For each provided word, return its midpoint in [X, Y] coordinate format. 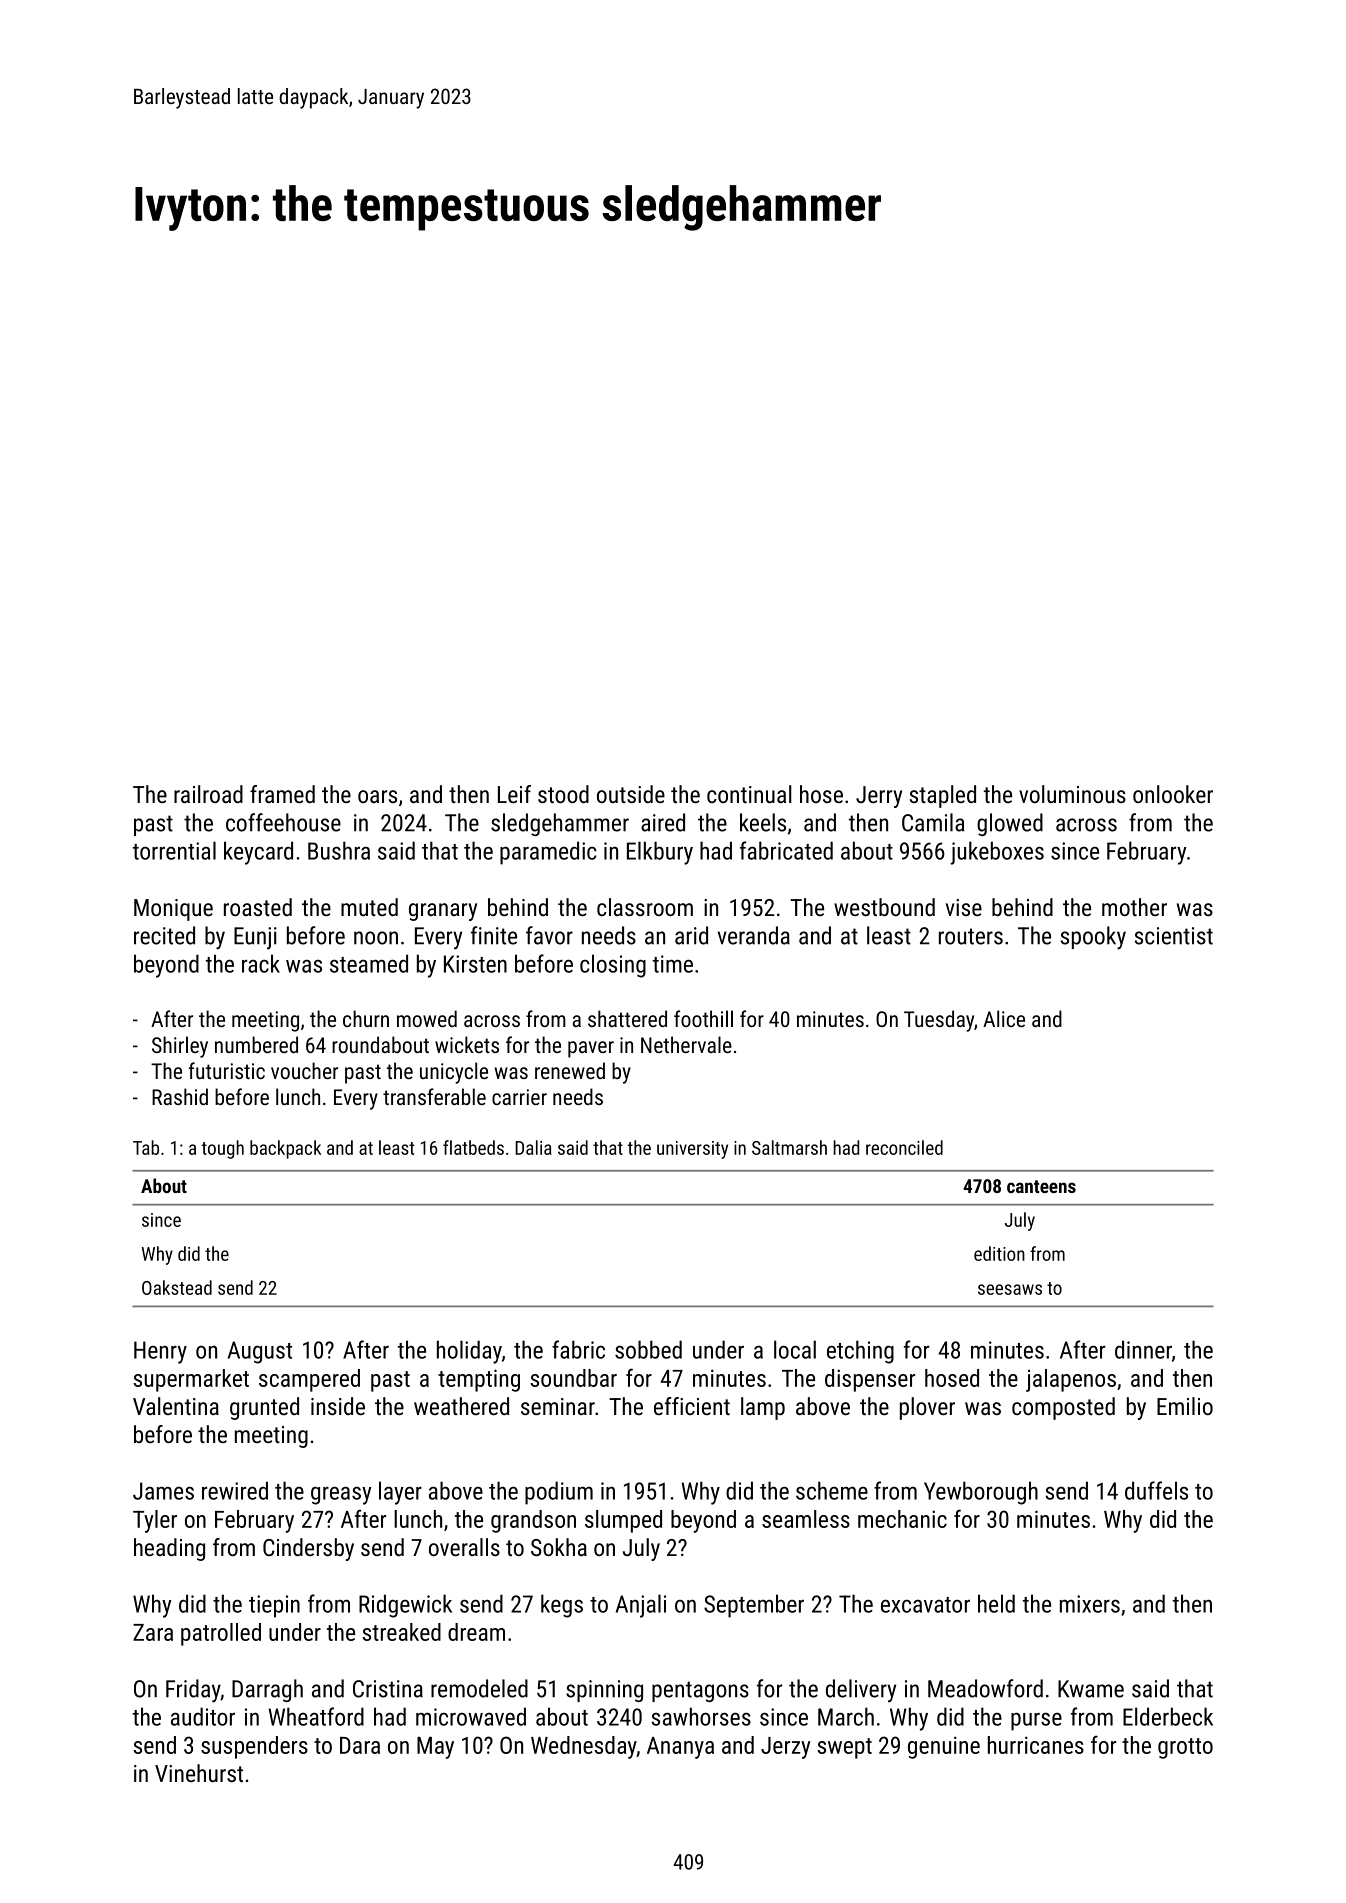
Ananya [680, 1748]
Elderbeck [1168, 1716]
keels [763, 822]
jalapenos [1071, 1380]
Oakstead [177, 1287]
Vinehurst [199, 1773]
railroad [208, 794]
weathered [461, 1406]
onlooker [1173, 794]
